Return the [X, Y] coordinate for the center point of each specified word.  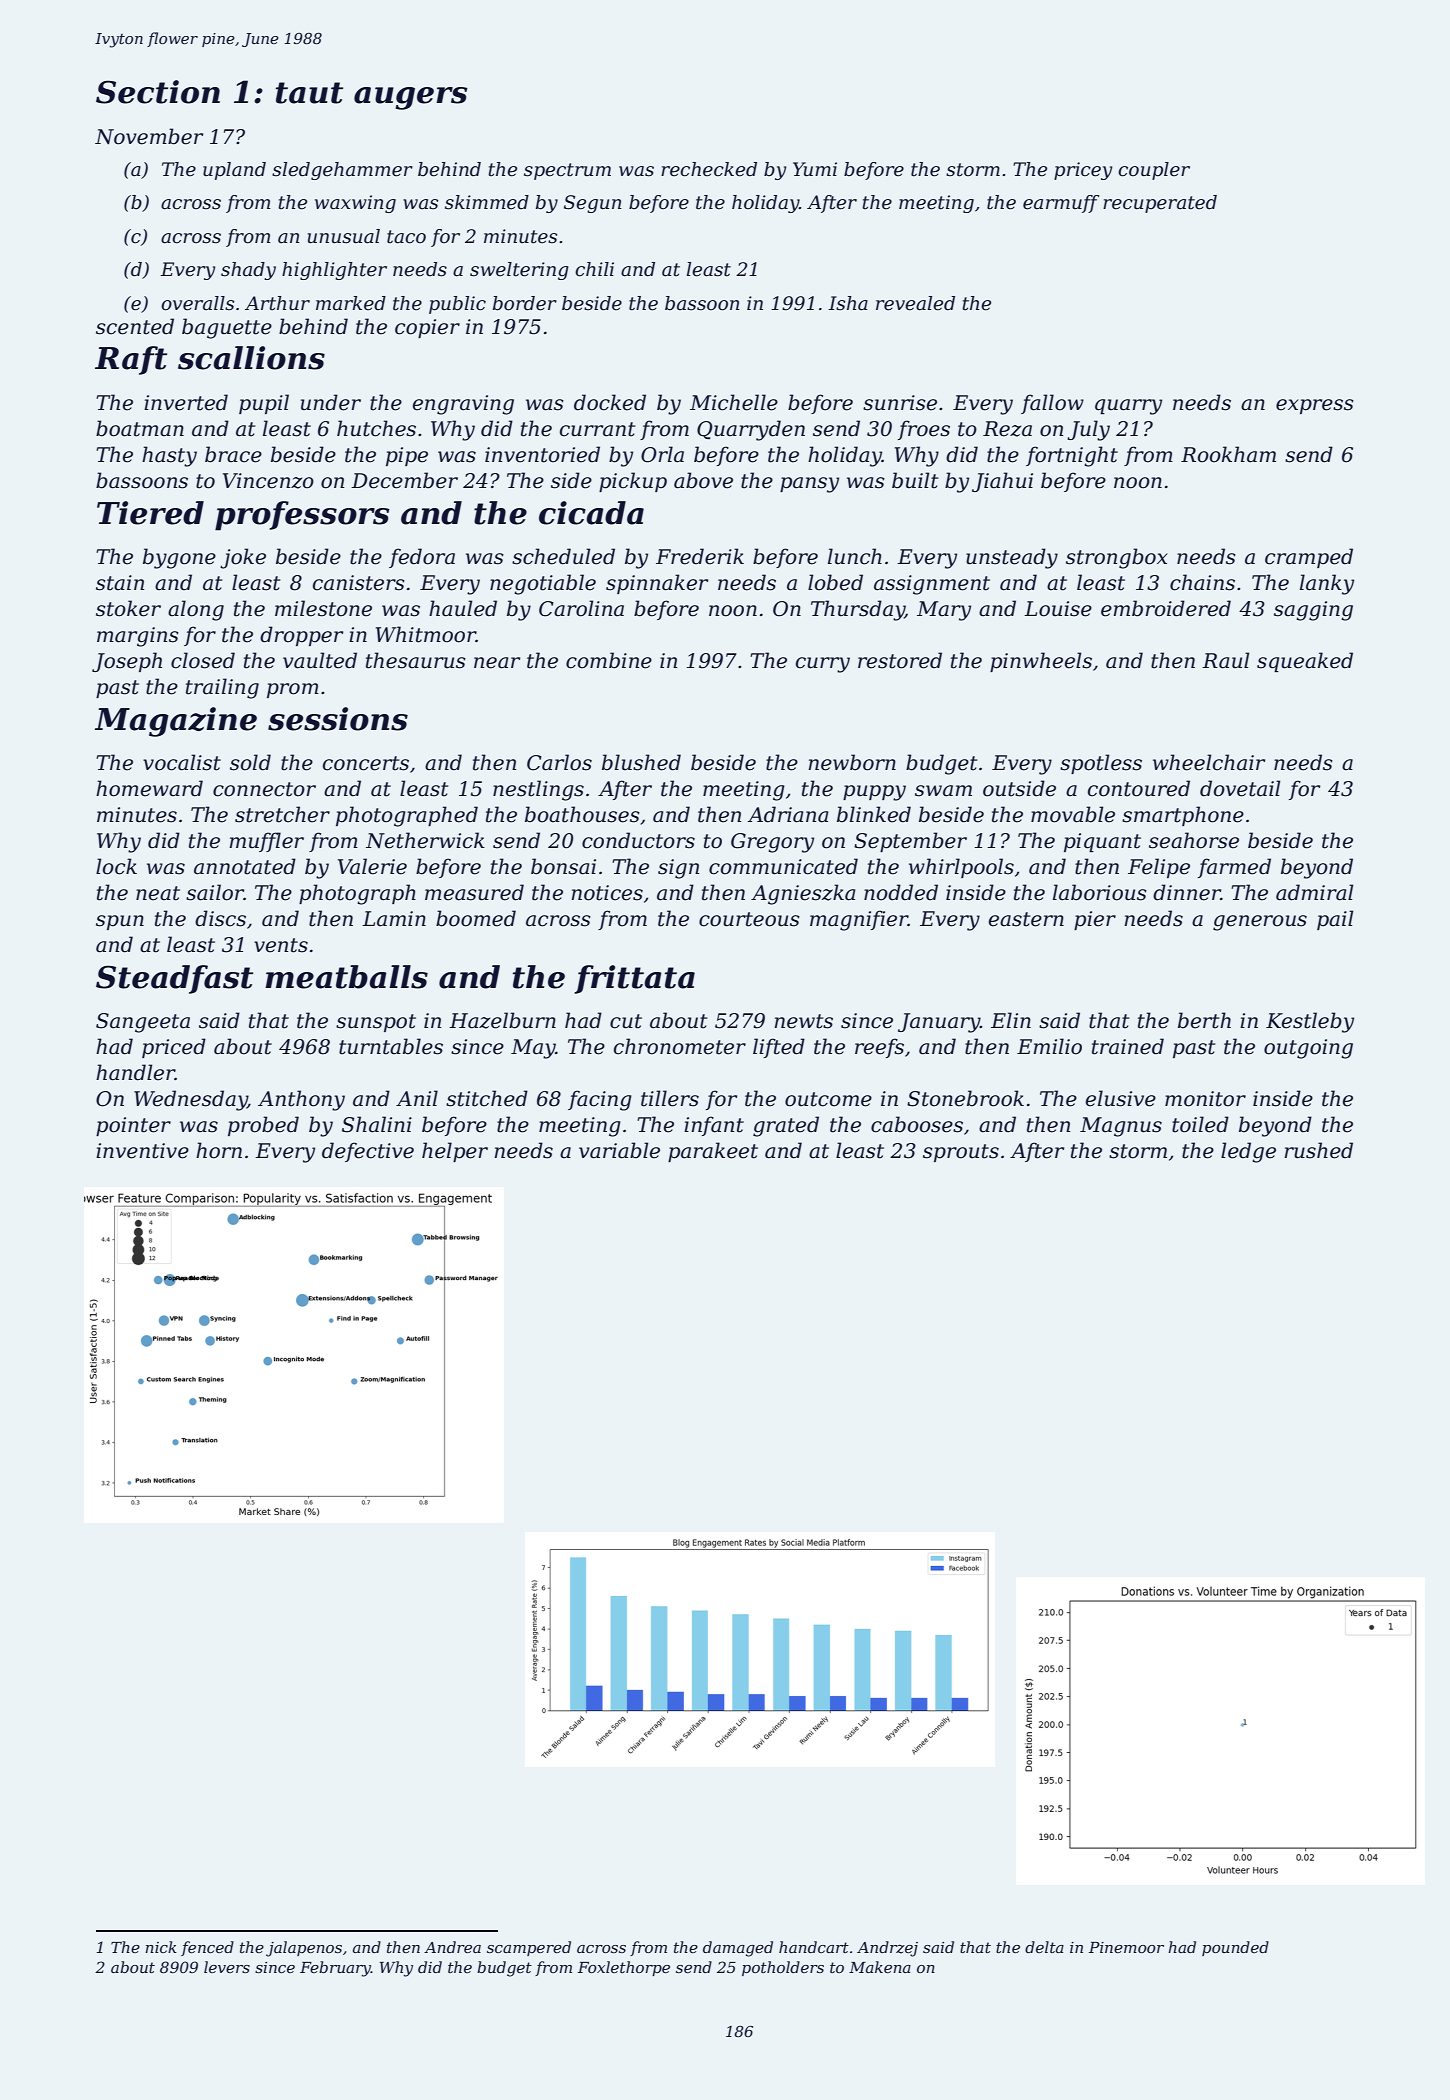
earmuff [1061, 204]
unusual [344, 236]
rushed [1318, 1150]
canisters [359, 583]
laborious [1100, 892]
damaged [738, 1949]
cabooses [917, 1124]
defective [368, 1152]
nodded [901, 892]
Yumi [815, 169]
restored [900, 660]
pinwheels [1041, 662]
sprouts [961, 1153]
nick [161, 1947]
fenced [207, 1948]
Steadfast [174, 979]
